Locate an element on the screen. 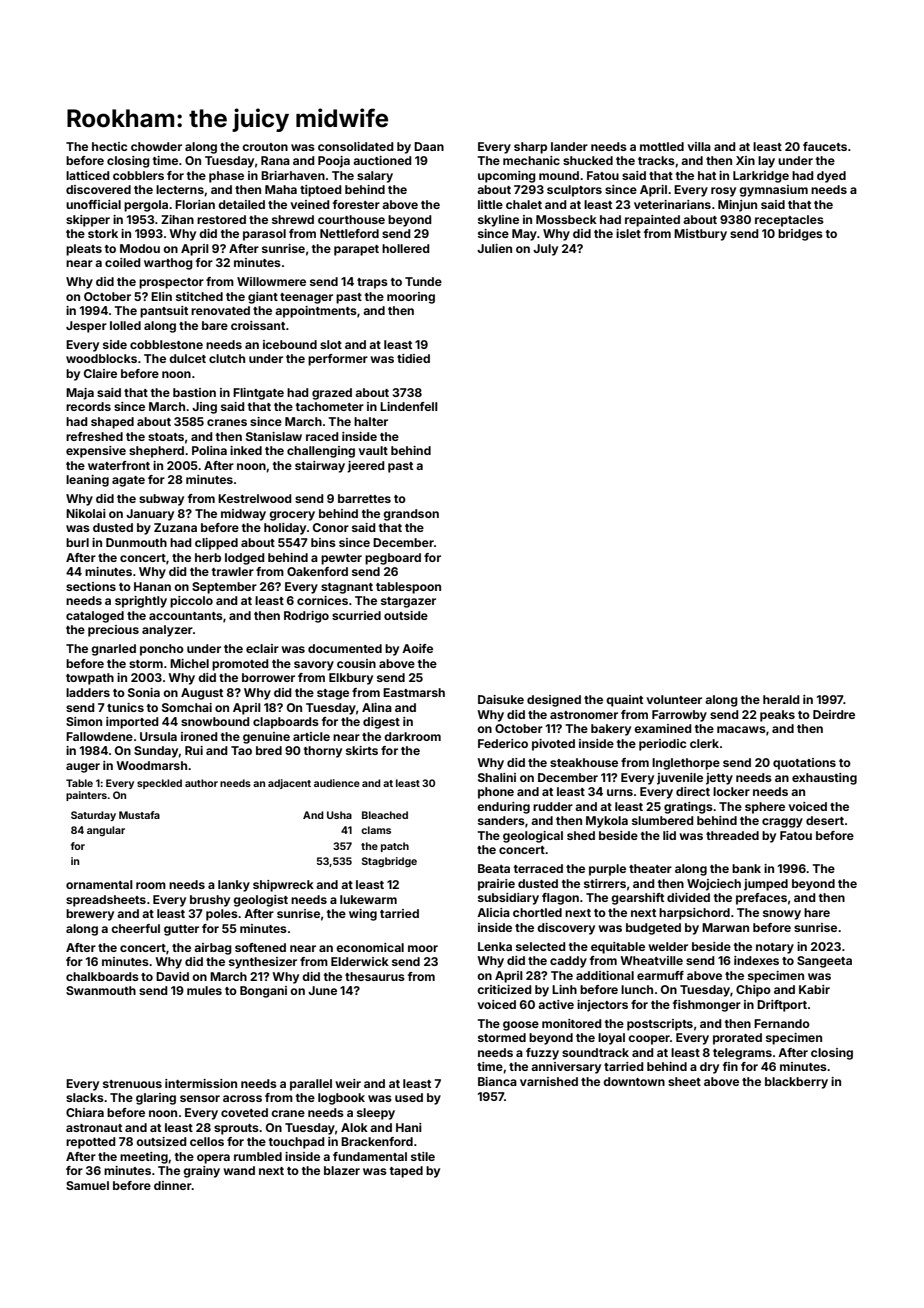 The image size is (924, 1308). receptacles is located at coordinates (789, 221).
